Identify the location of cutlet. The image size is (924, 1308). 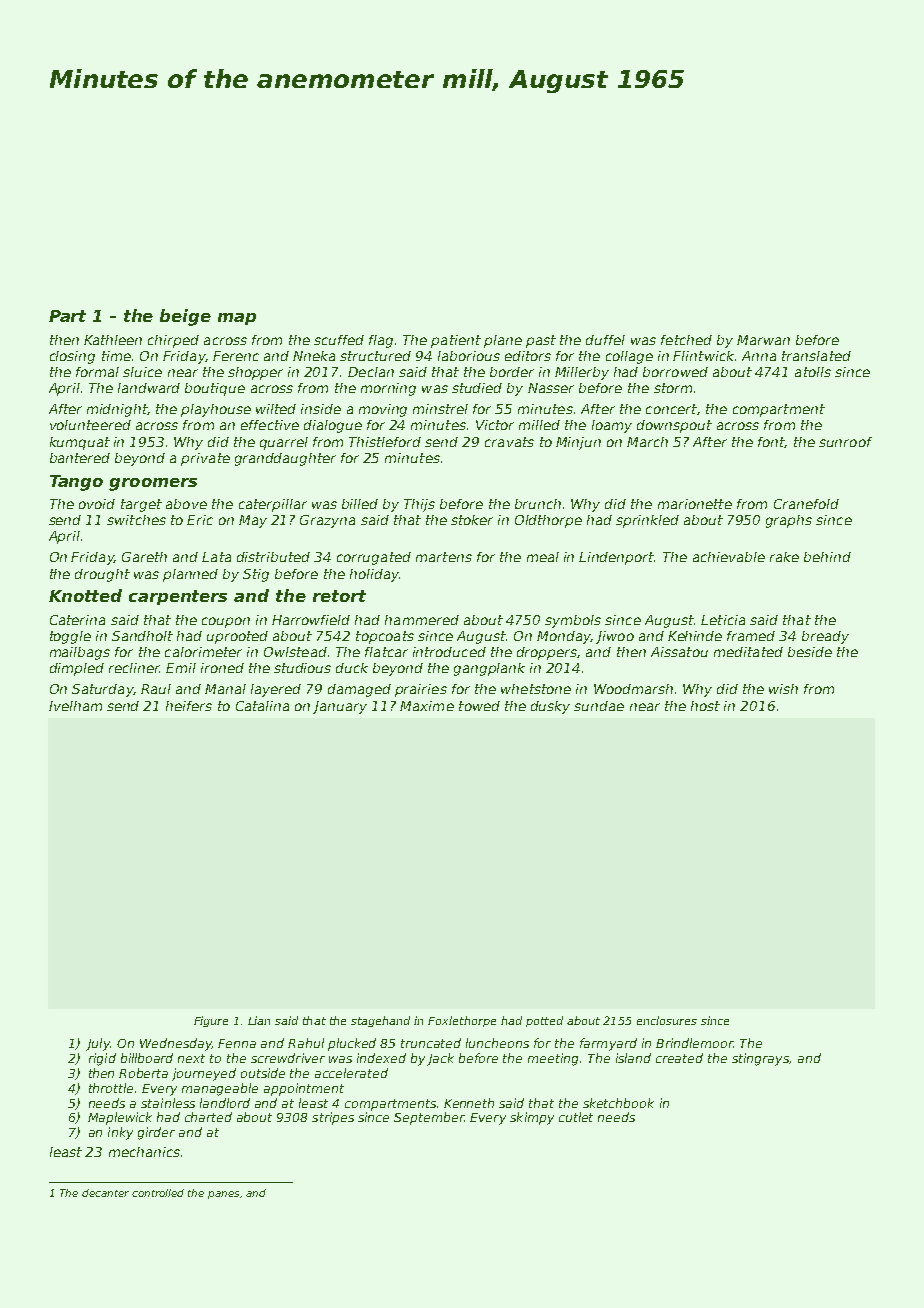
(576, 1117).
